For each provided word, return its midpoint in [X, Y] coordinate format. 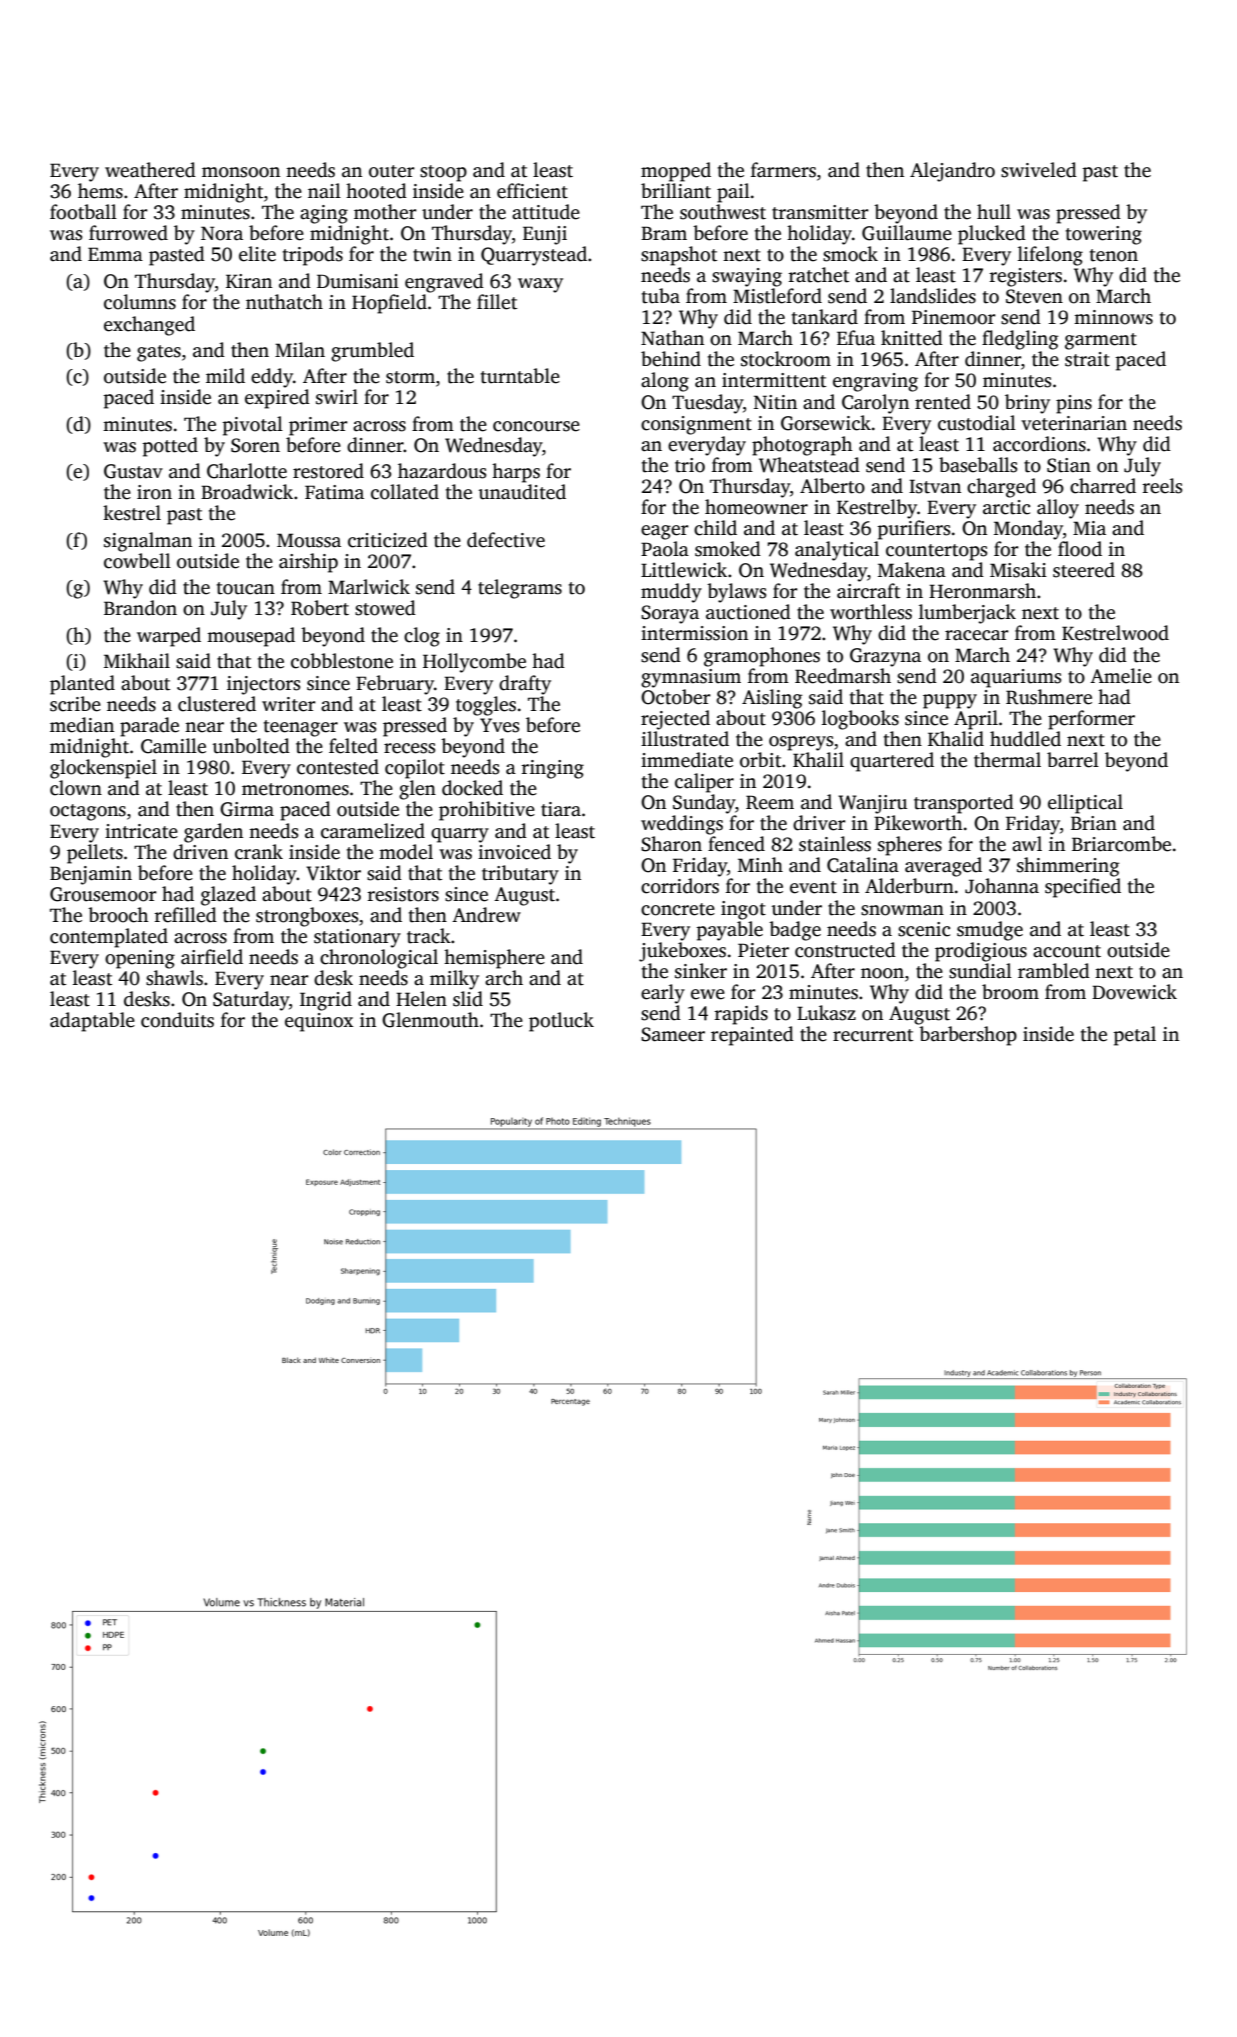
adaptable [92, 1022]
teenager [301, 728]
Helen [421, 999]
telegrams [520, 589]
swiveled [1039, 170]
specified [1083, 888]
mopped [676, 172]
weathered [150, 170]
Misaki [1018, 570]
